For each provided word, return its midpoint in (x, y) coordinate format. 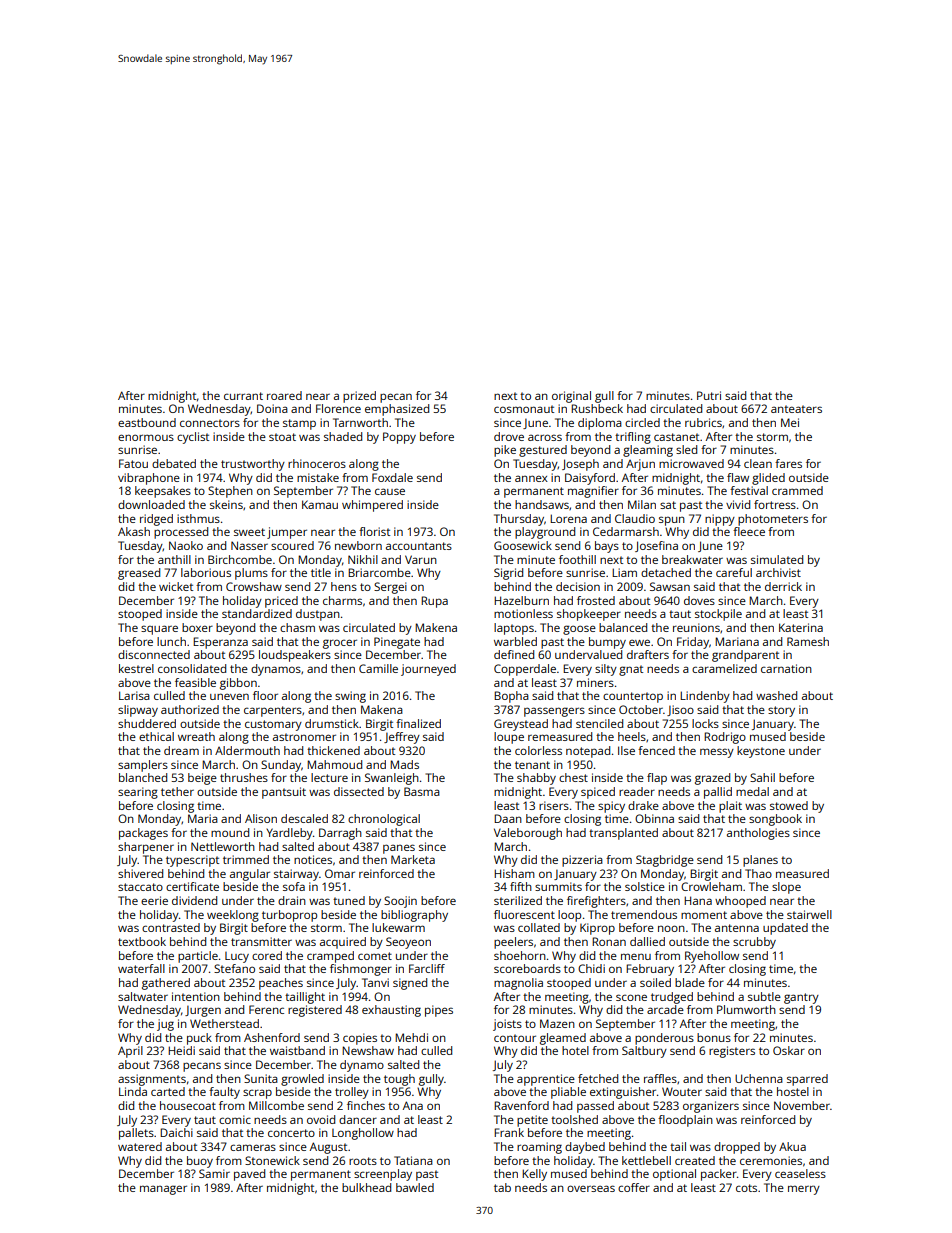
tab (502, 1187)
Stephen (230, 492)
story (781, 711)
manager (163, 1190)
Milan (642, 504)
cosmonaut (524, 409)
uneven (229, 696)
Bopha (511, 697)
